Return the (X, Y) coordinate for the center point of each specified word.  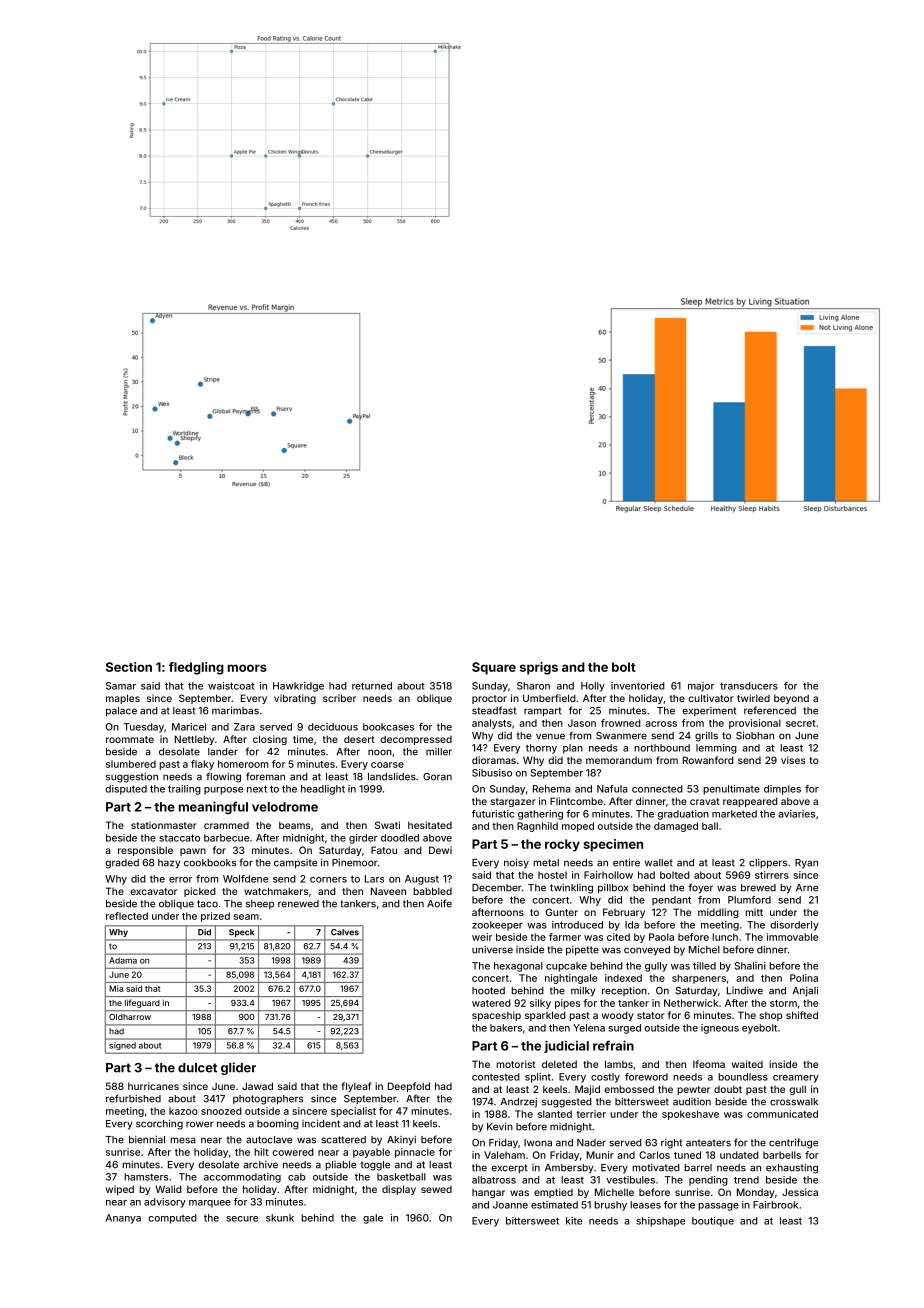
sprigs (539, 668)
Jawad (257, 1086)
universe (492, 949)
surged (624, 1029)
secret (801, 723)
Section (129, 667)
